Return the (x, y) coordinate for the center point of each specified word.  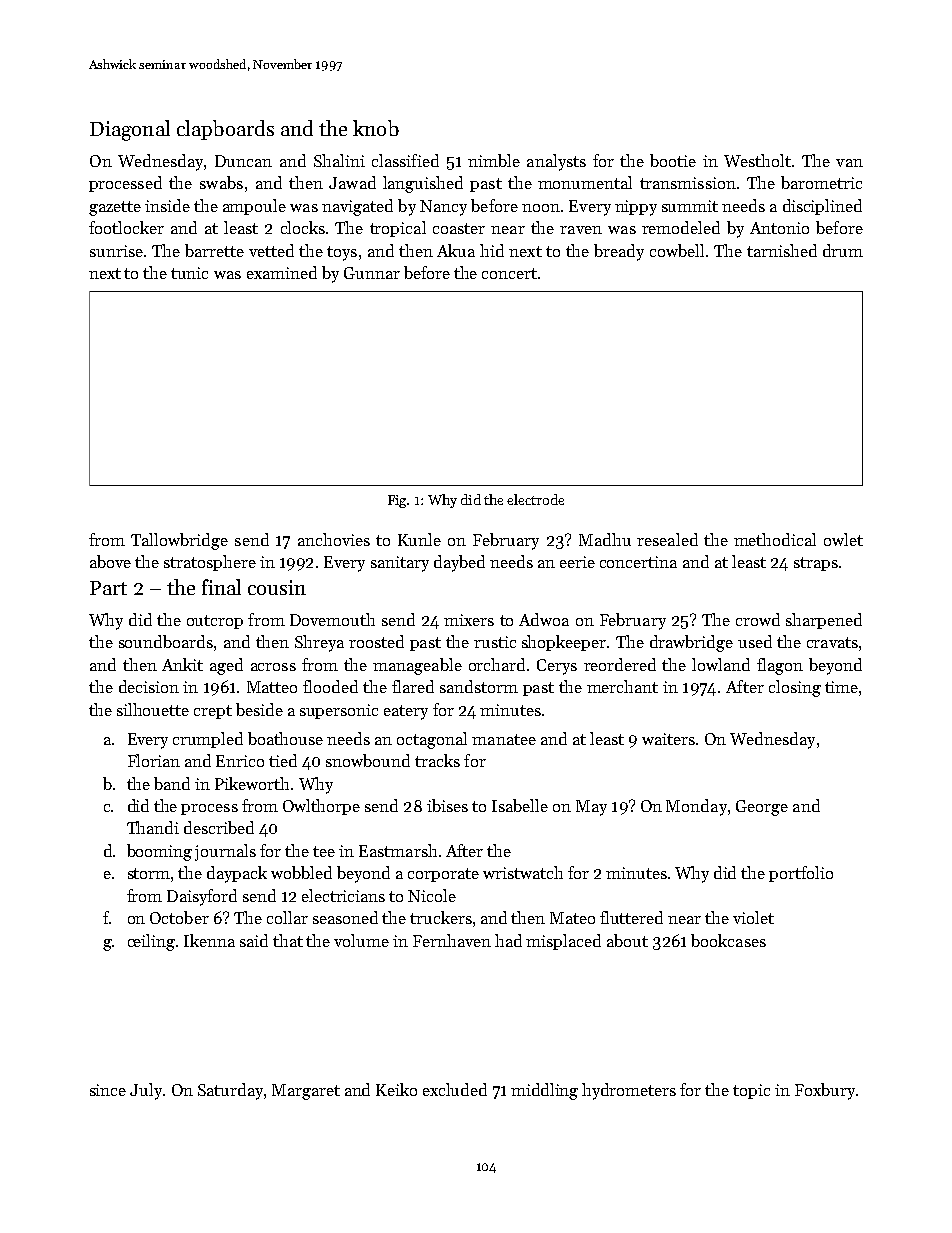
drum (843, 250)
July (146, 1091)
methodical (775, 539)
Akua (456, 250)
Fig (397, 501)
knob (376, 128)
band (172, 783)
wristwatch (523, 872)
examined (282, 272)
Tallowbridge (179, 541)
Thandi (153, 827)
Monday (696, 807)
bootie (673, 160)
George (762, 808)
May (591, 808)
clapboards (225, 130)
